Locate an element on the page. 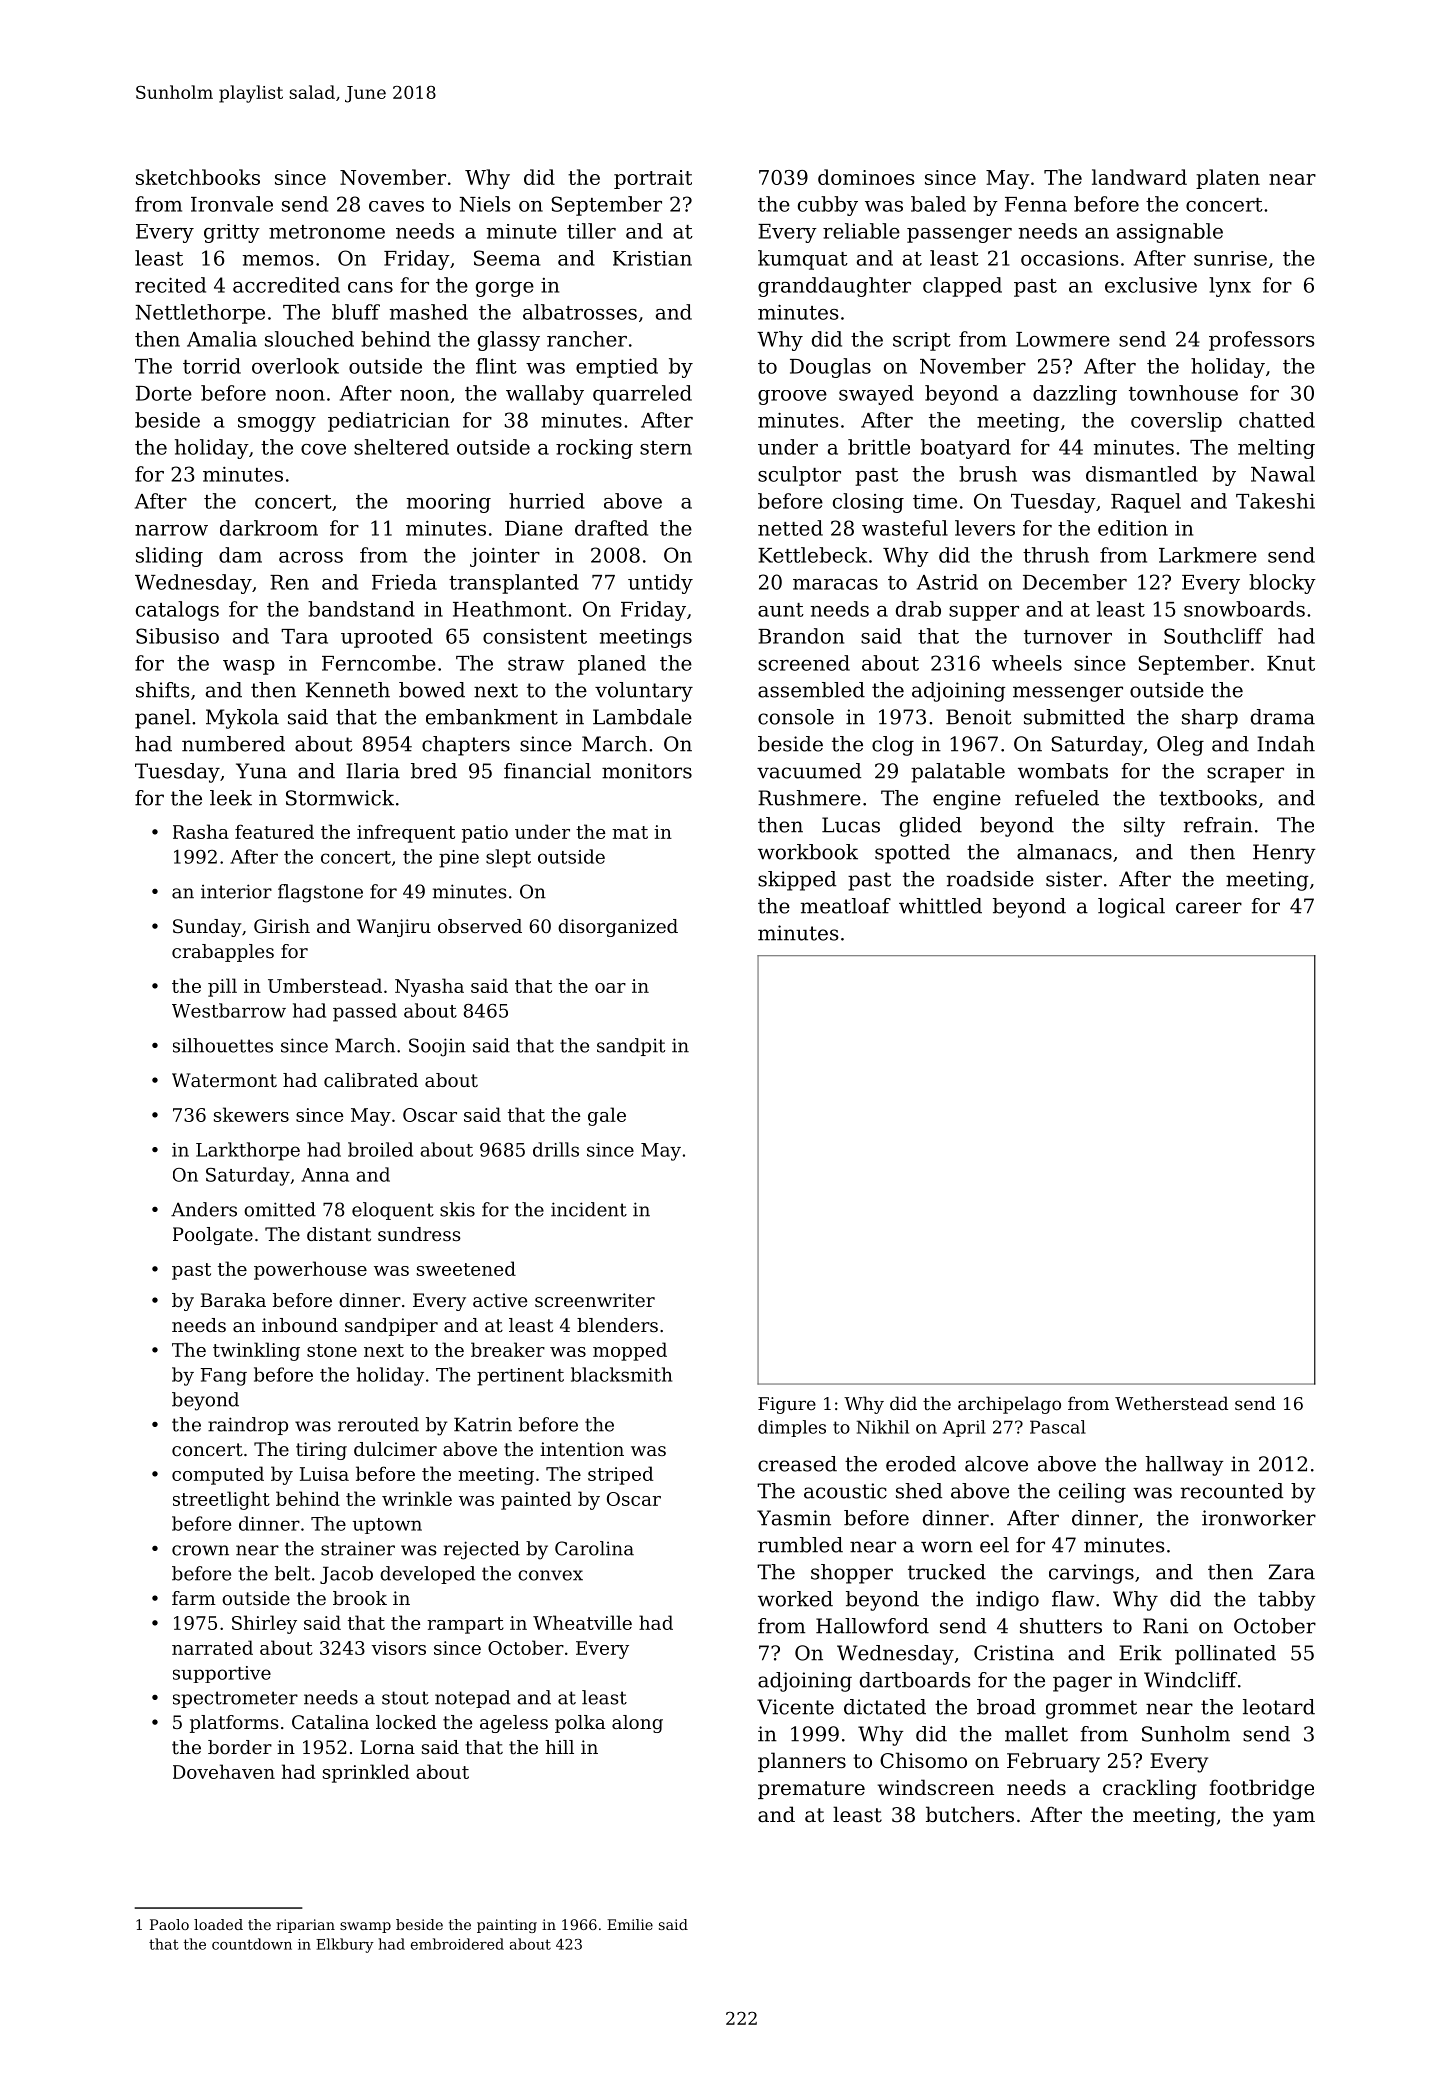 The image size is (1450, 2100). Wetherstead is located at coordinates (1171, 1403).
